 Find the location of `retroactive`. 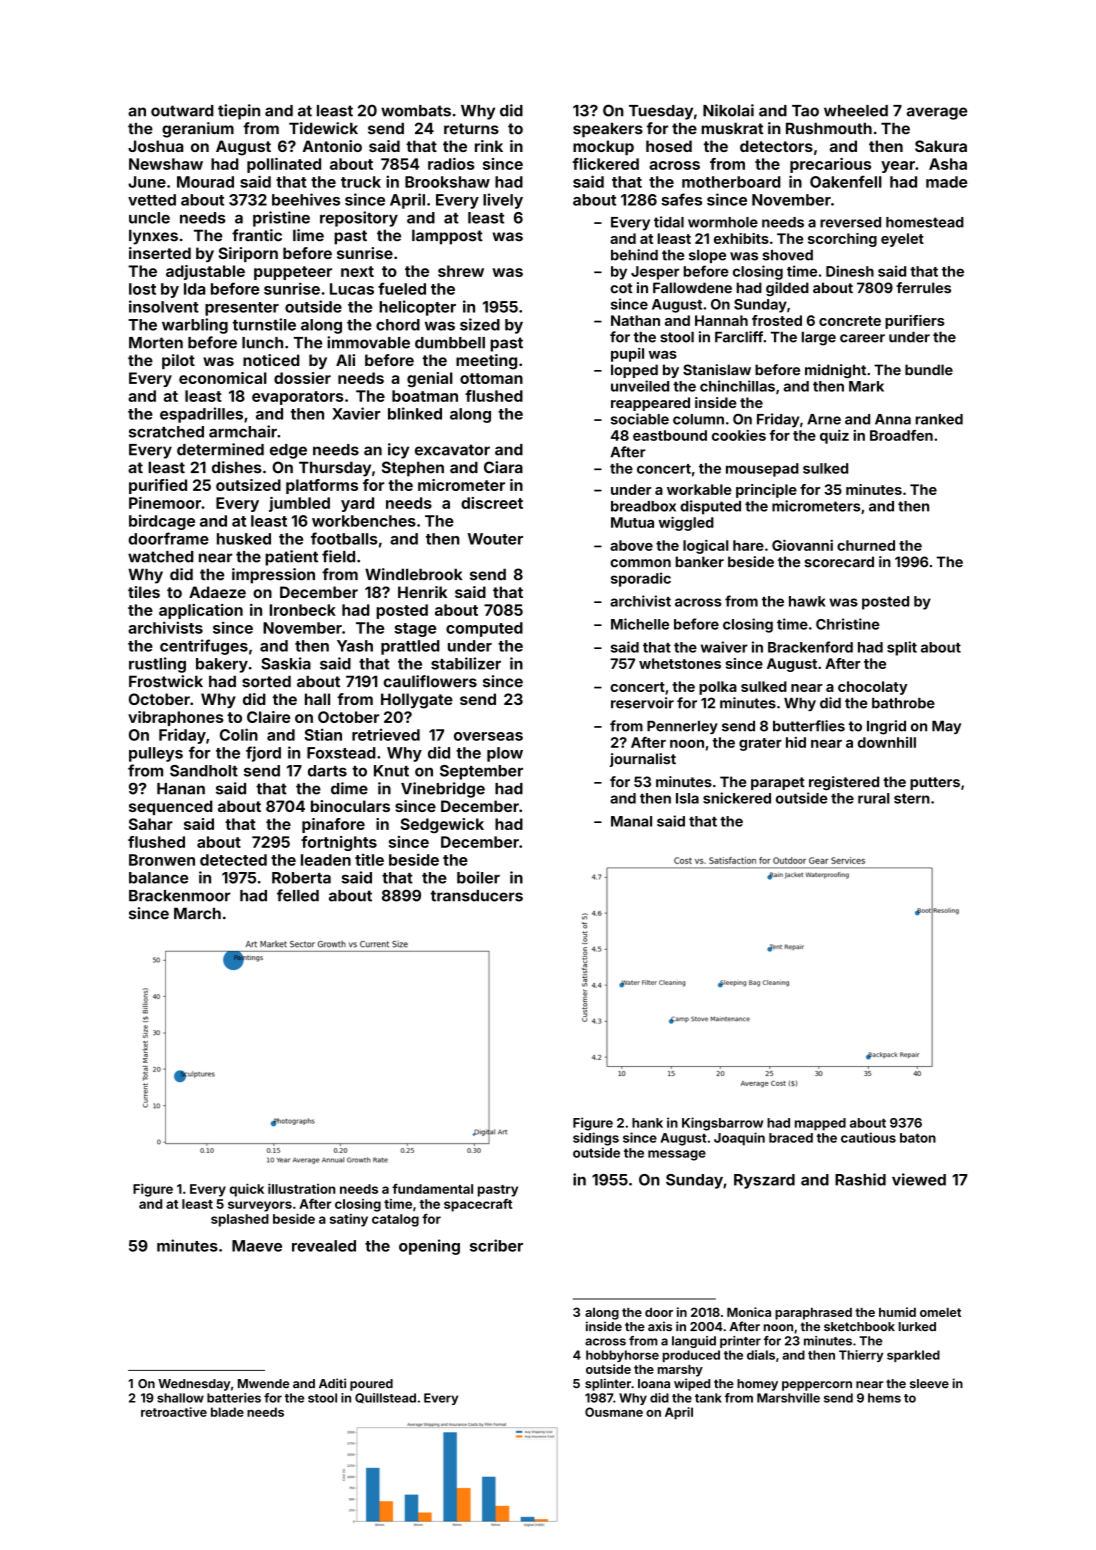

retroactive is located at coordinates (174, 1412).
